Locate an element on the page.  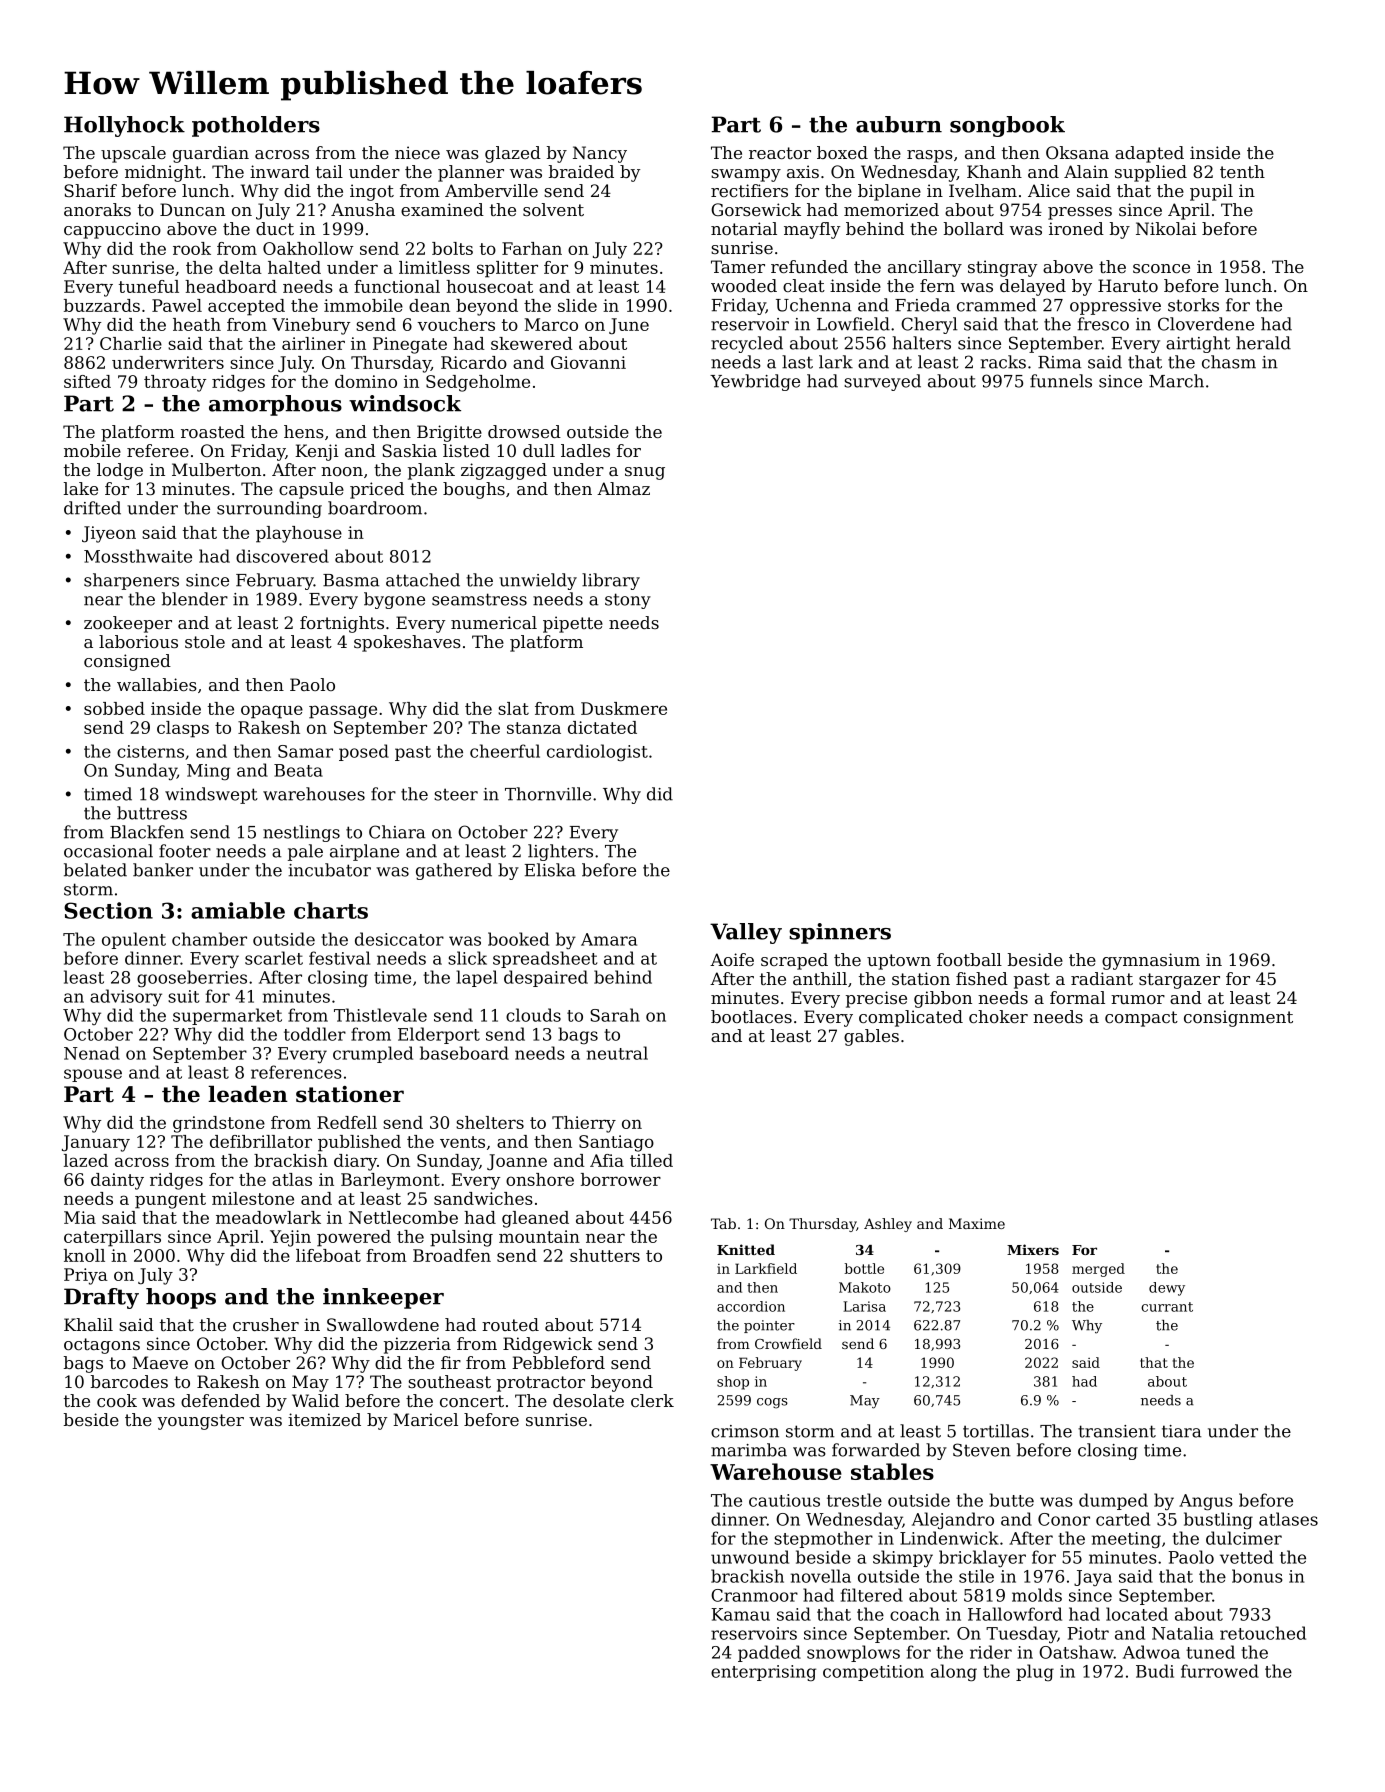
airtight is located at coordinates (1198, 344).
